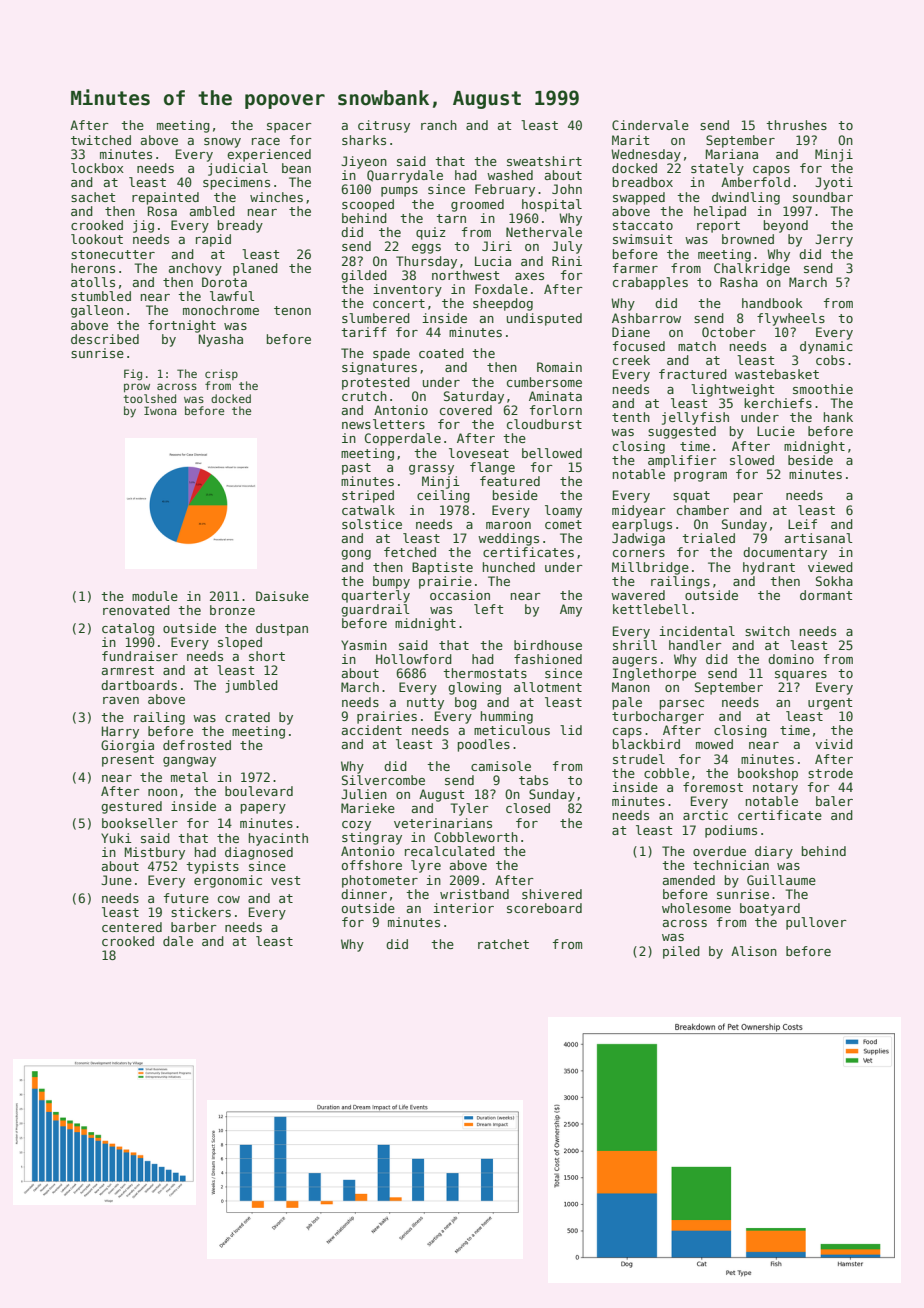  I want to click on washed, so click(510, 175).
